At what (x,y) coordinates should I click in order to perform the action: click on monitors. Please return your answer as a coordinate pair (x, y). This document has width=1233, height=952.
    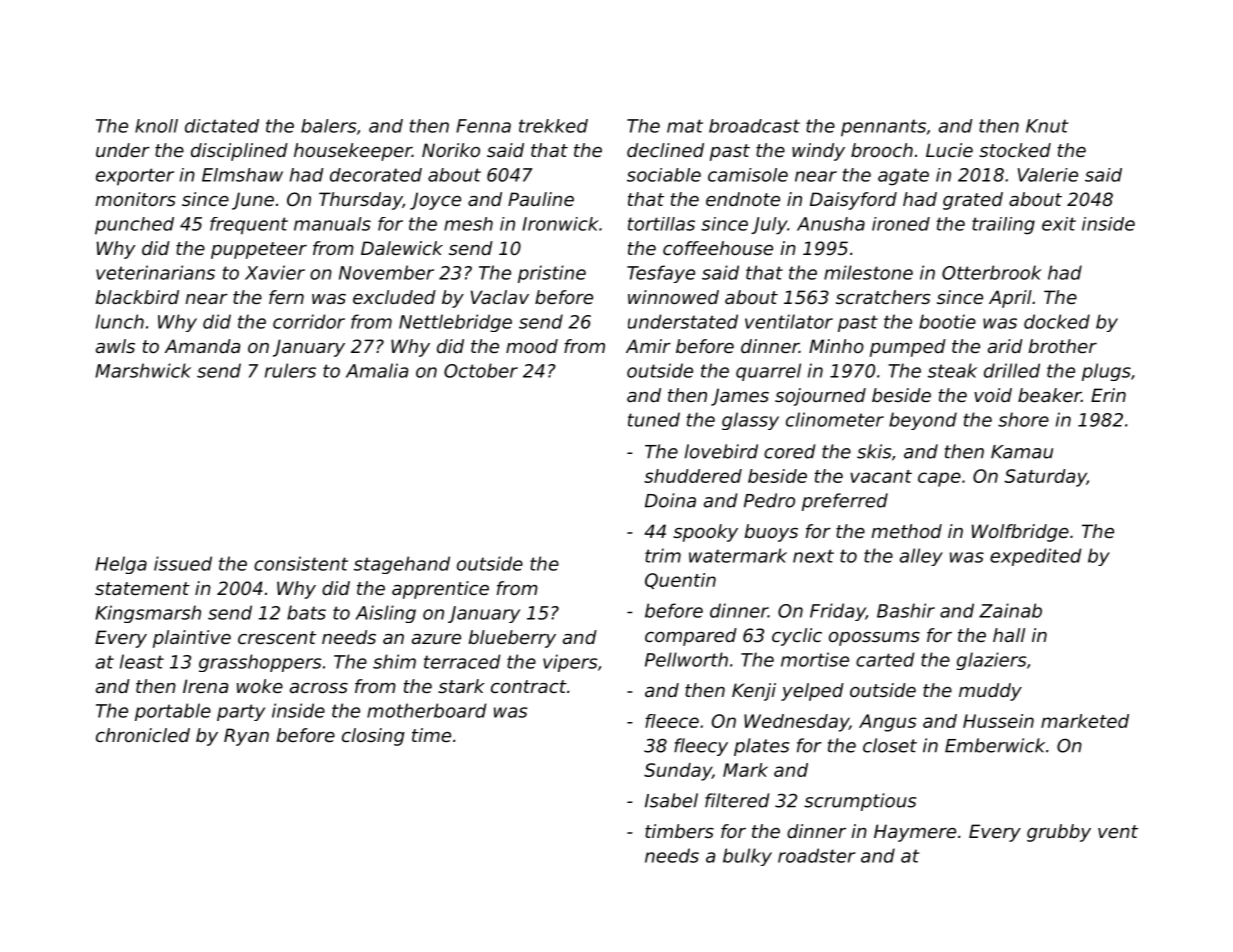
    Looking at the image, I should click on (135, 199).
